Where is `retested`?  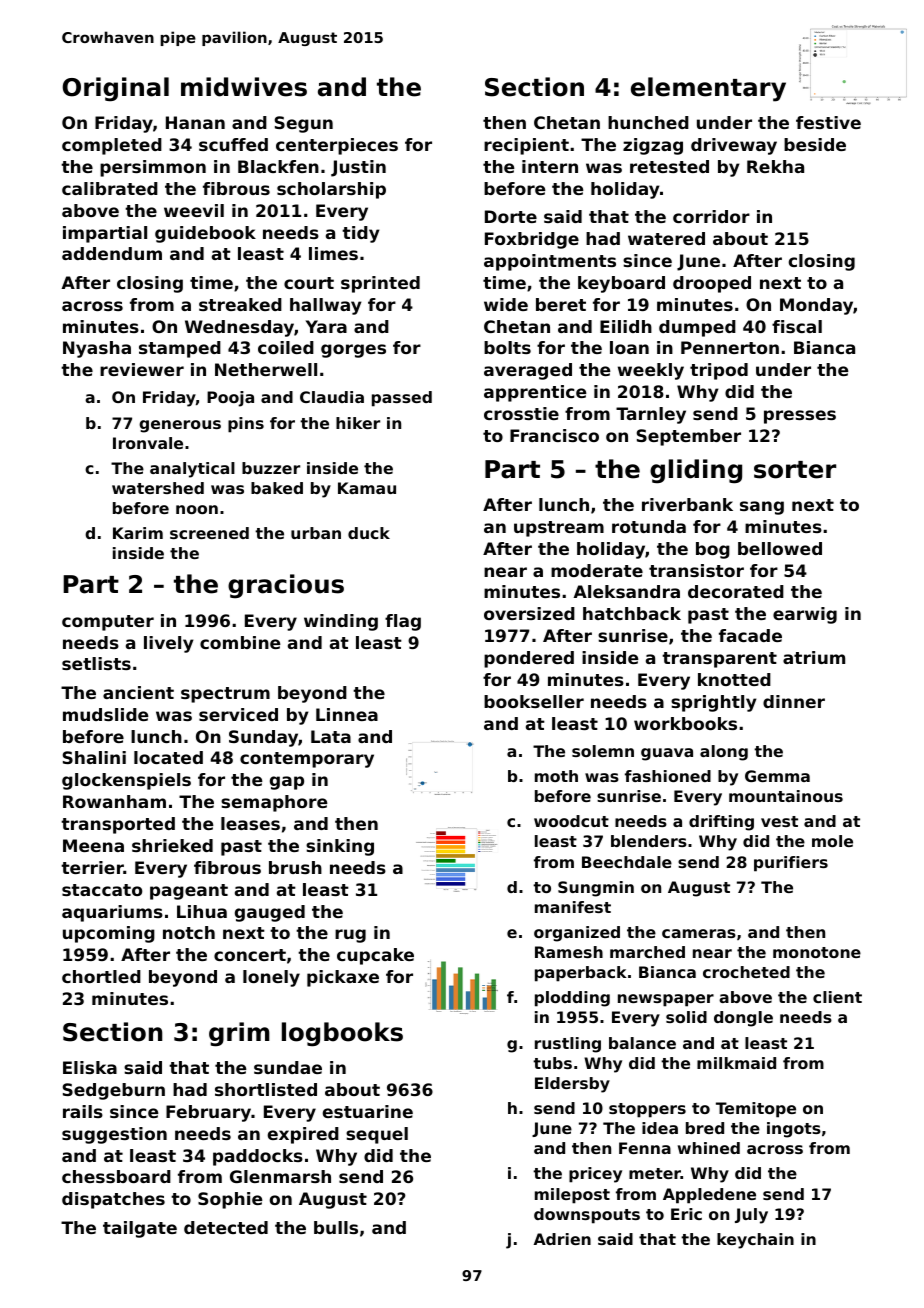 retested is located at coordinates (669, 166).
